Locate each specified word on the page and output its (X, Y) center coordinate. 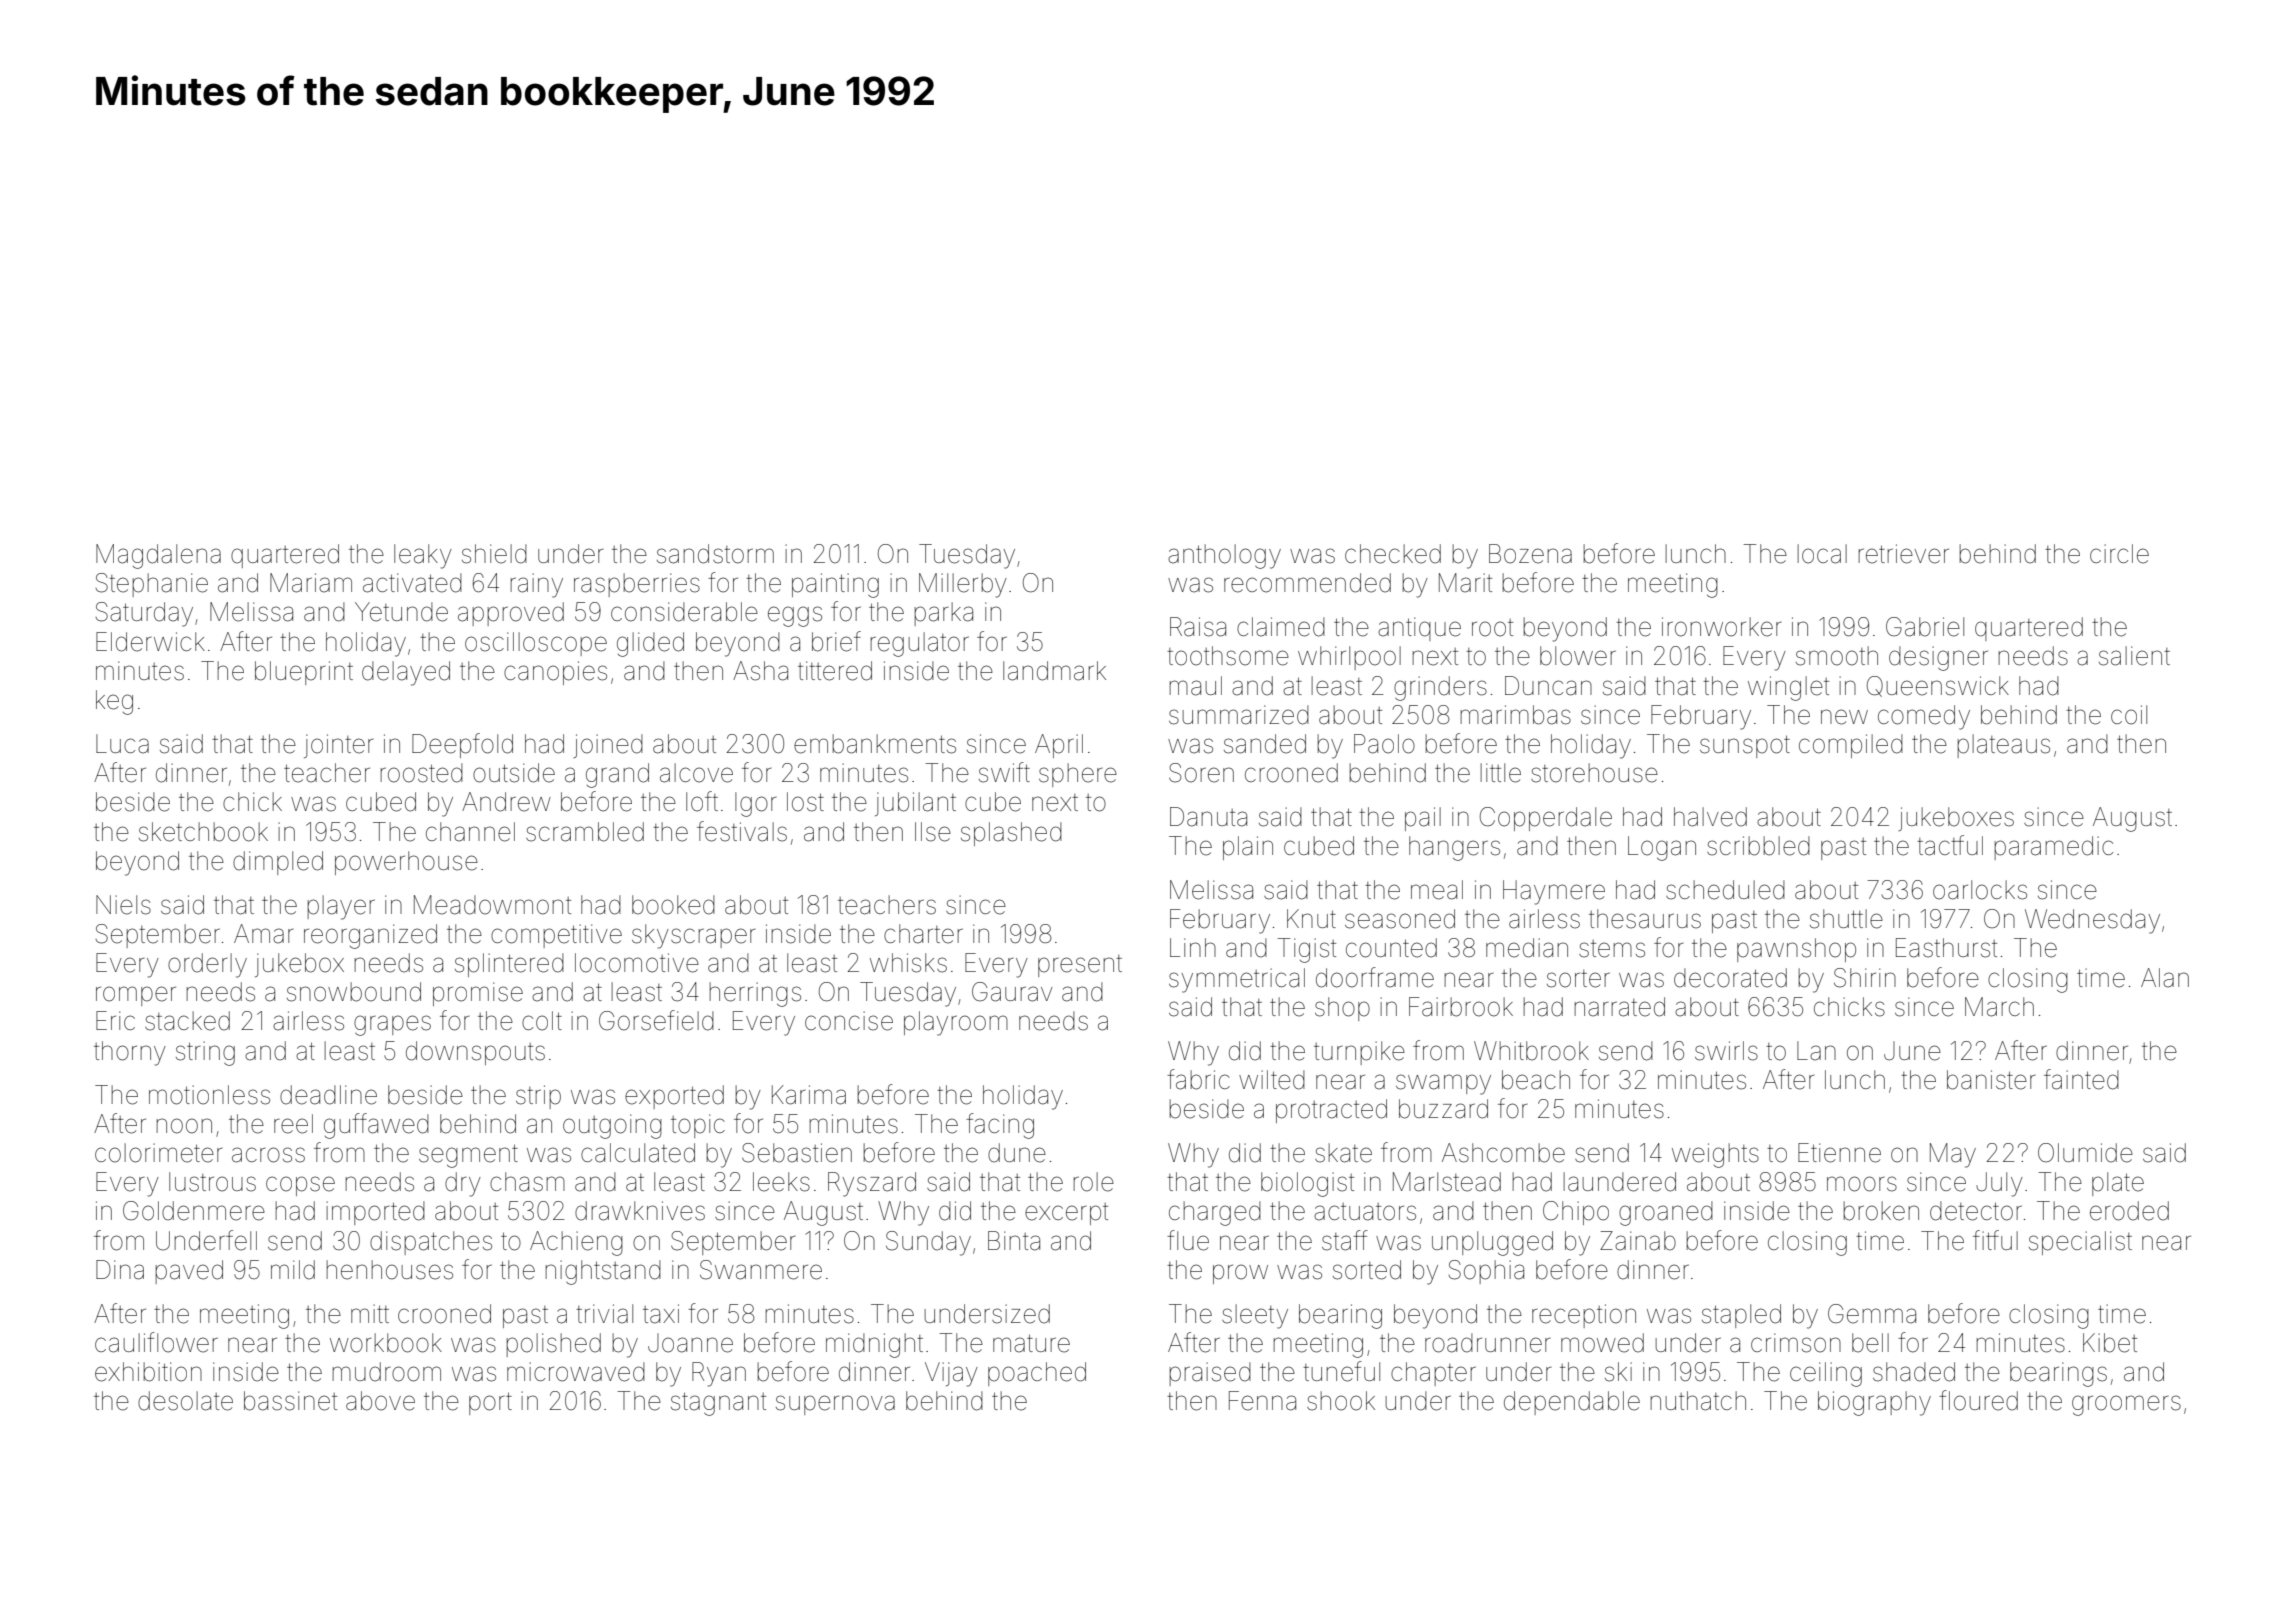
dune (1017, 1153)
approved (511, 614)
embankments (875, 744)
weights (1715, 1155)
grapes (392, 1025)
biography (1874, 1403)
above (380, 1401)
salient (2134, 656)
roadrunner (1487, 1343)
